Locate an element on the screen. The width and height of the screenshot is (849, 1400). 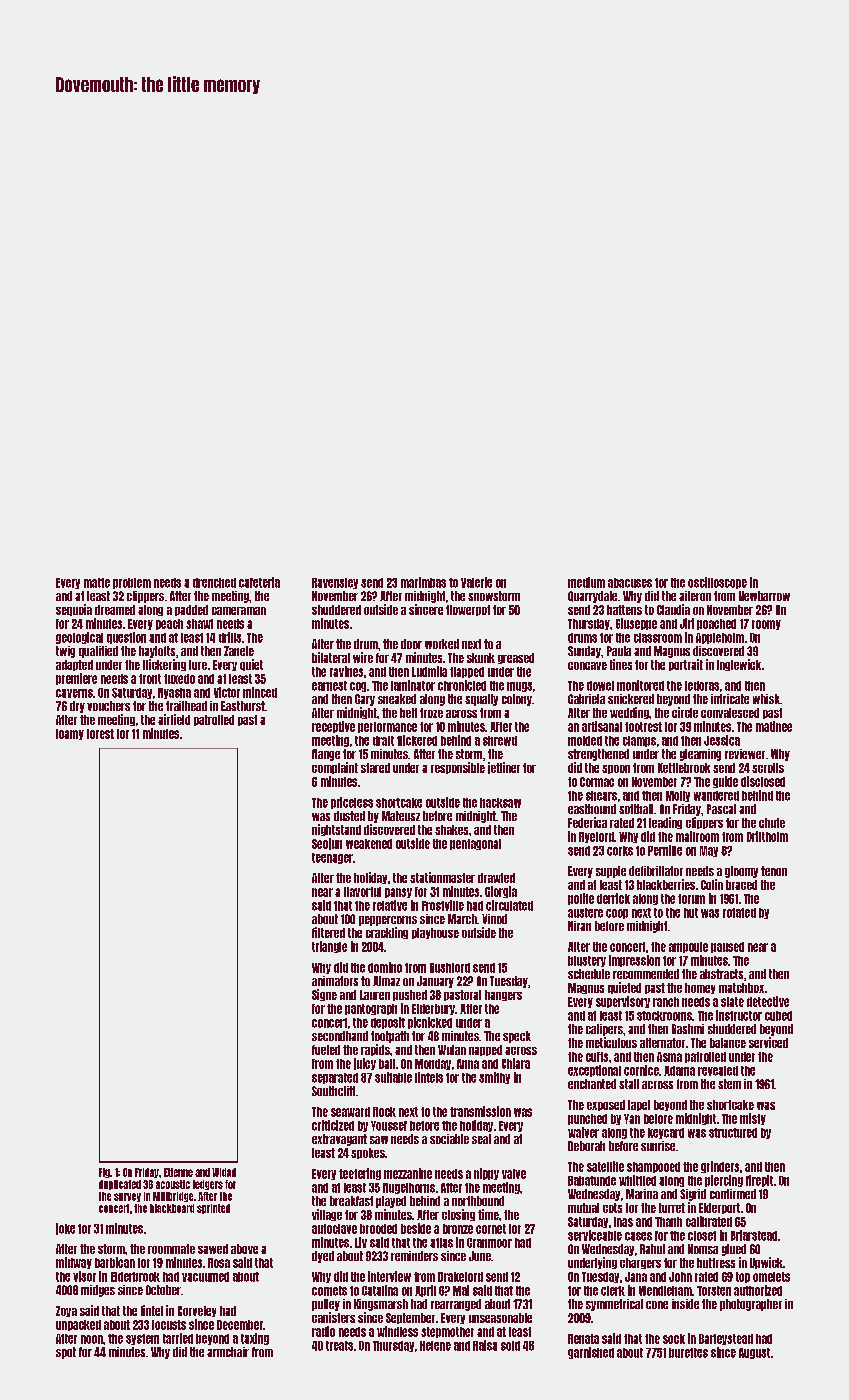
Valerie is located at coordinates (476, 582).
